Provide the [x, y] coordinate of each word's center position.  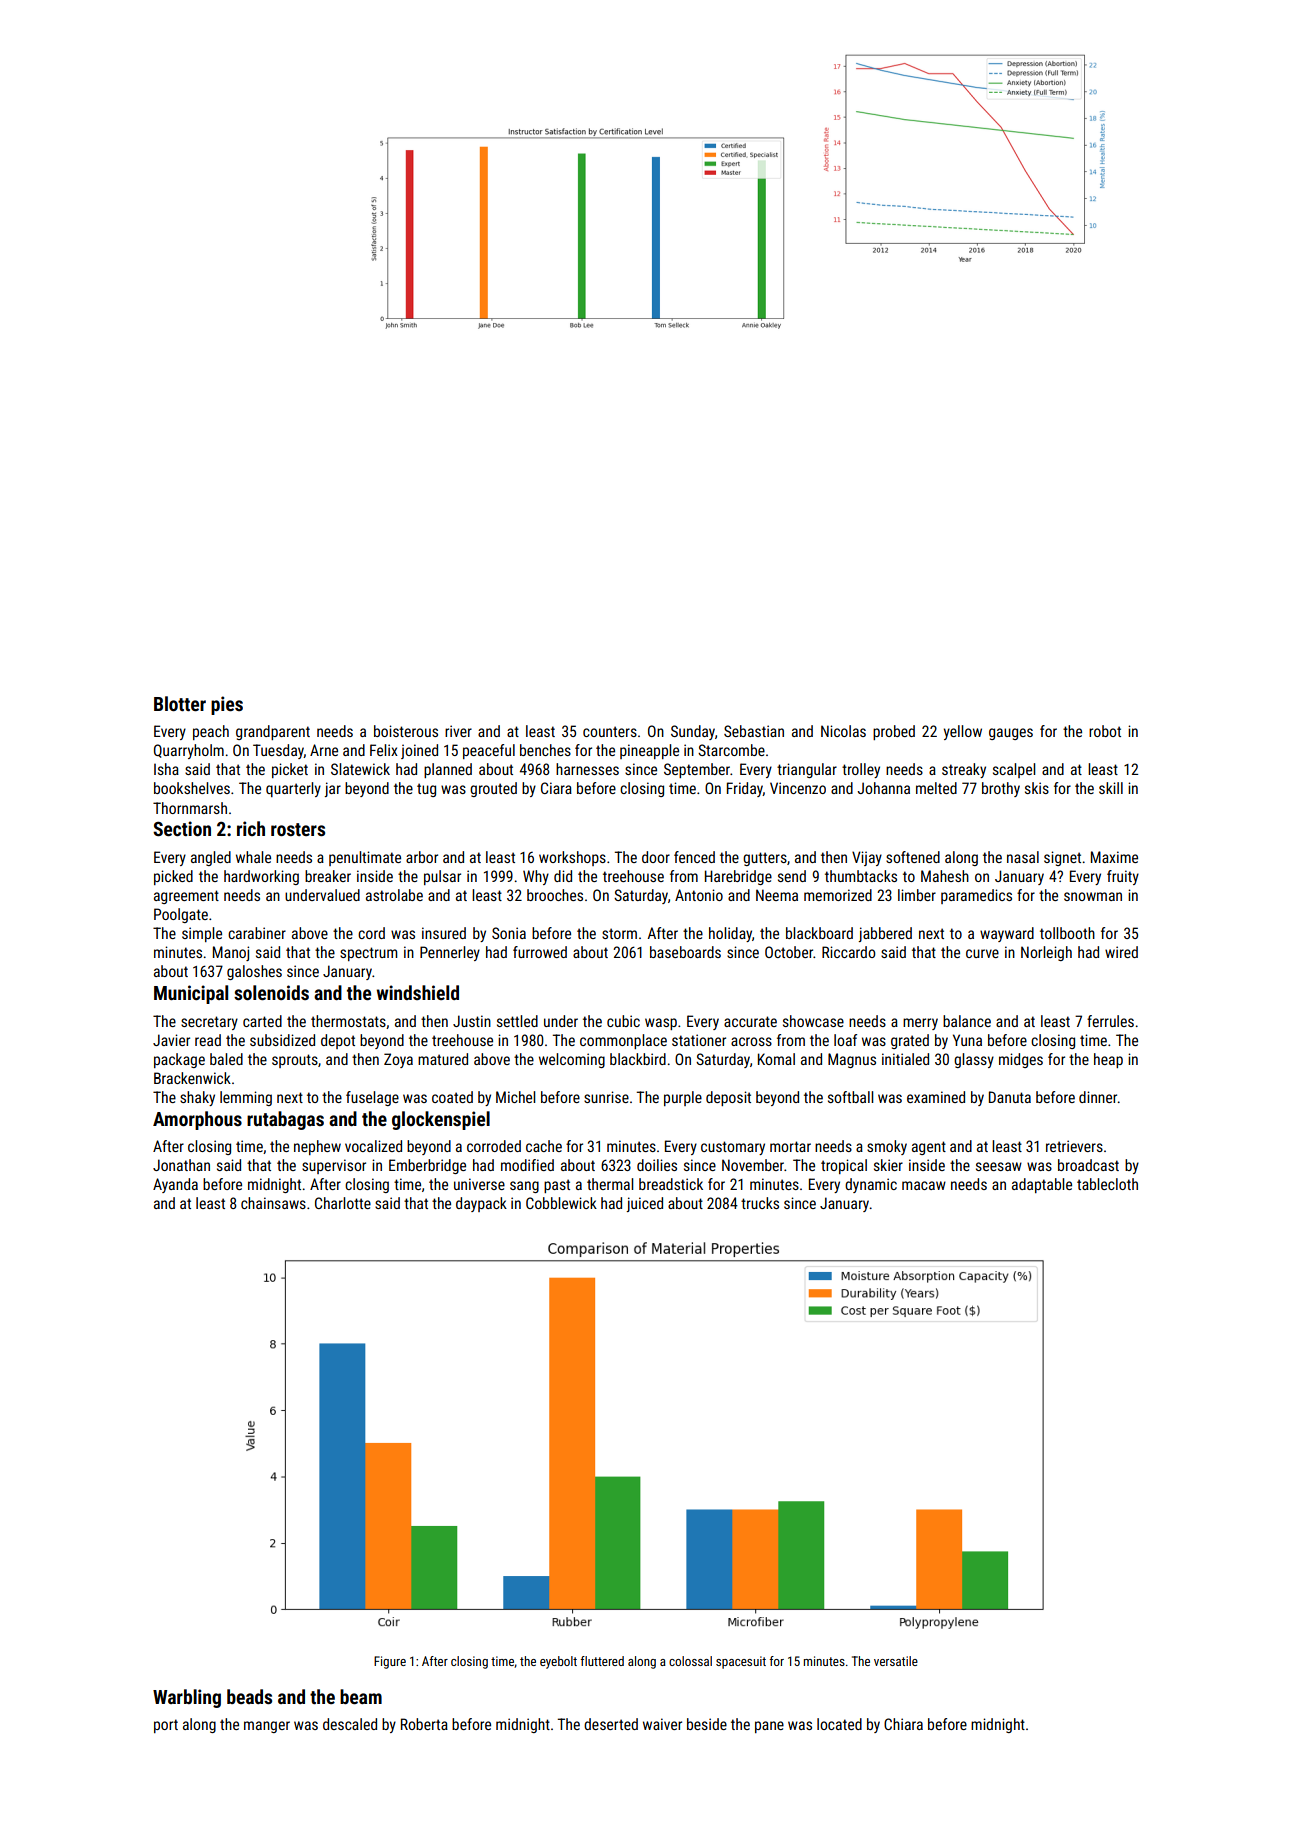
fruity [1123, 877]
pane [769, 1727]
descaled [350, 1724]
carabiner [257, 933]
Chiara [903, 1724]
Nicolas [843, 731]
